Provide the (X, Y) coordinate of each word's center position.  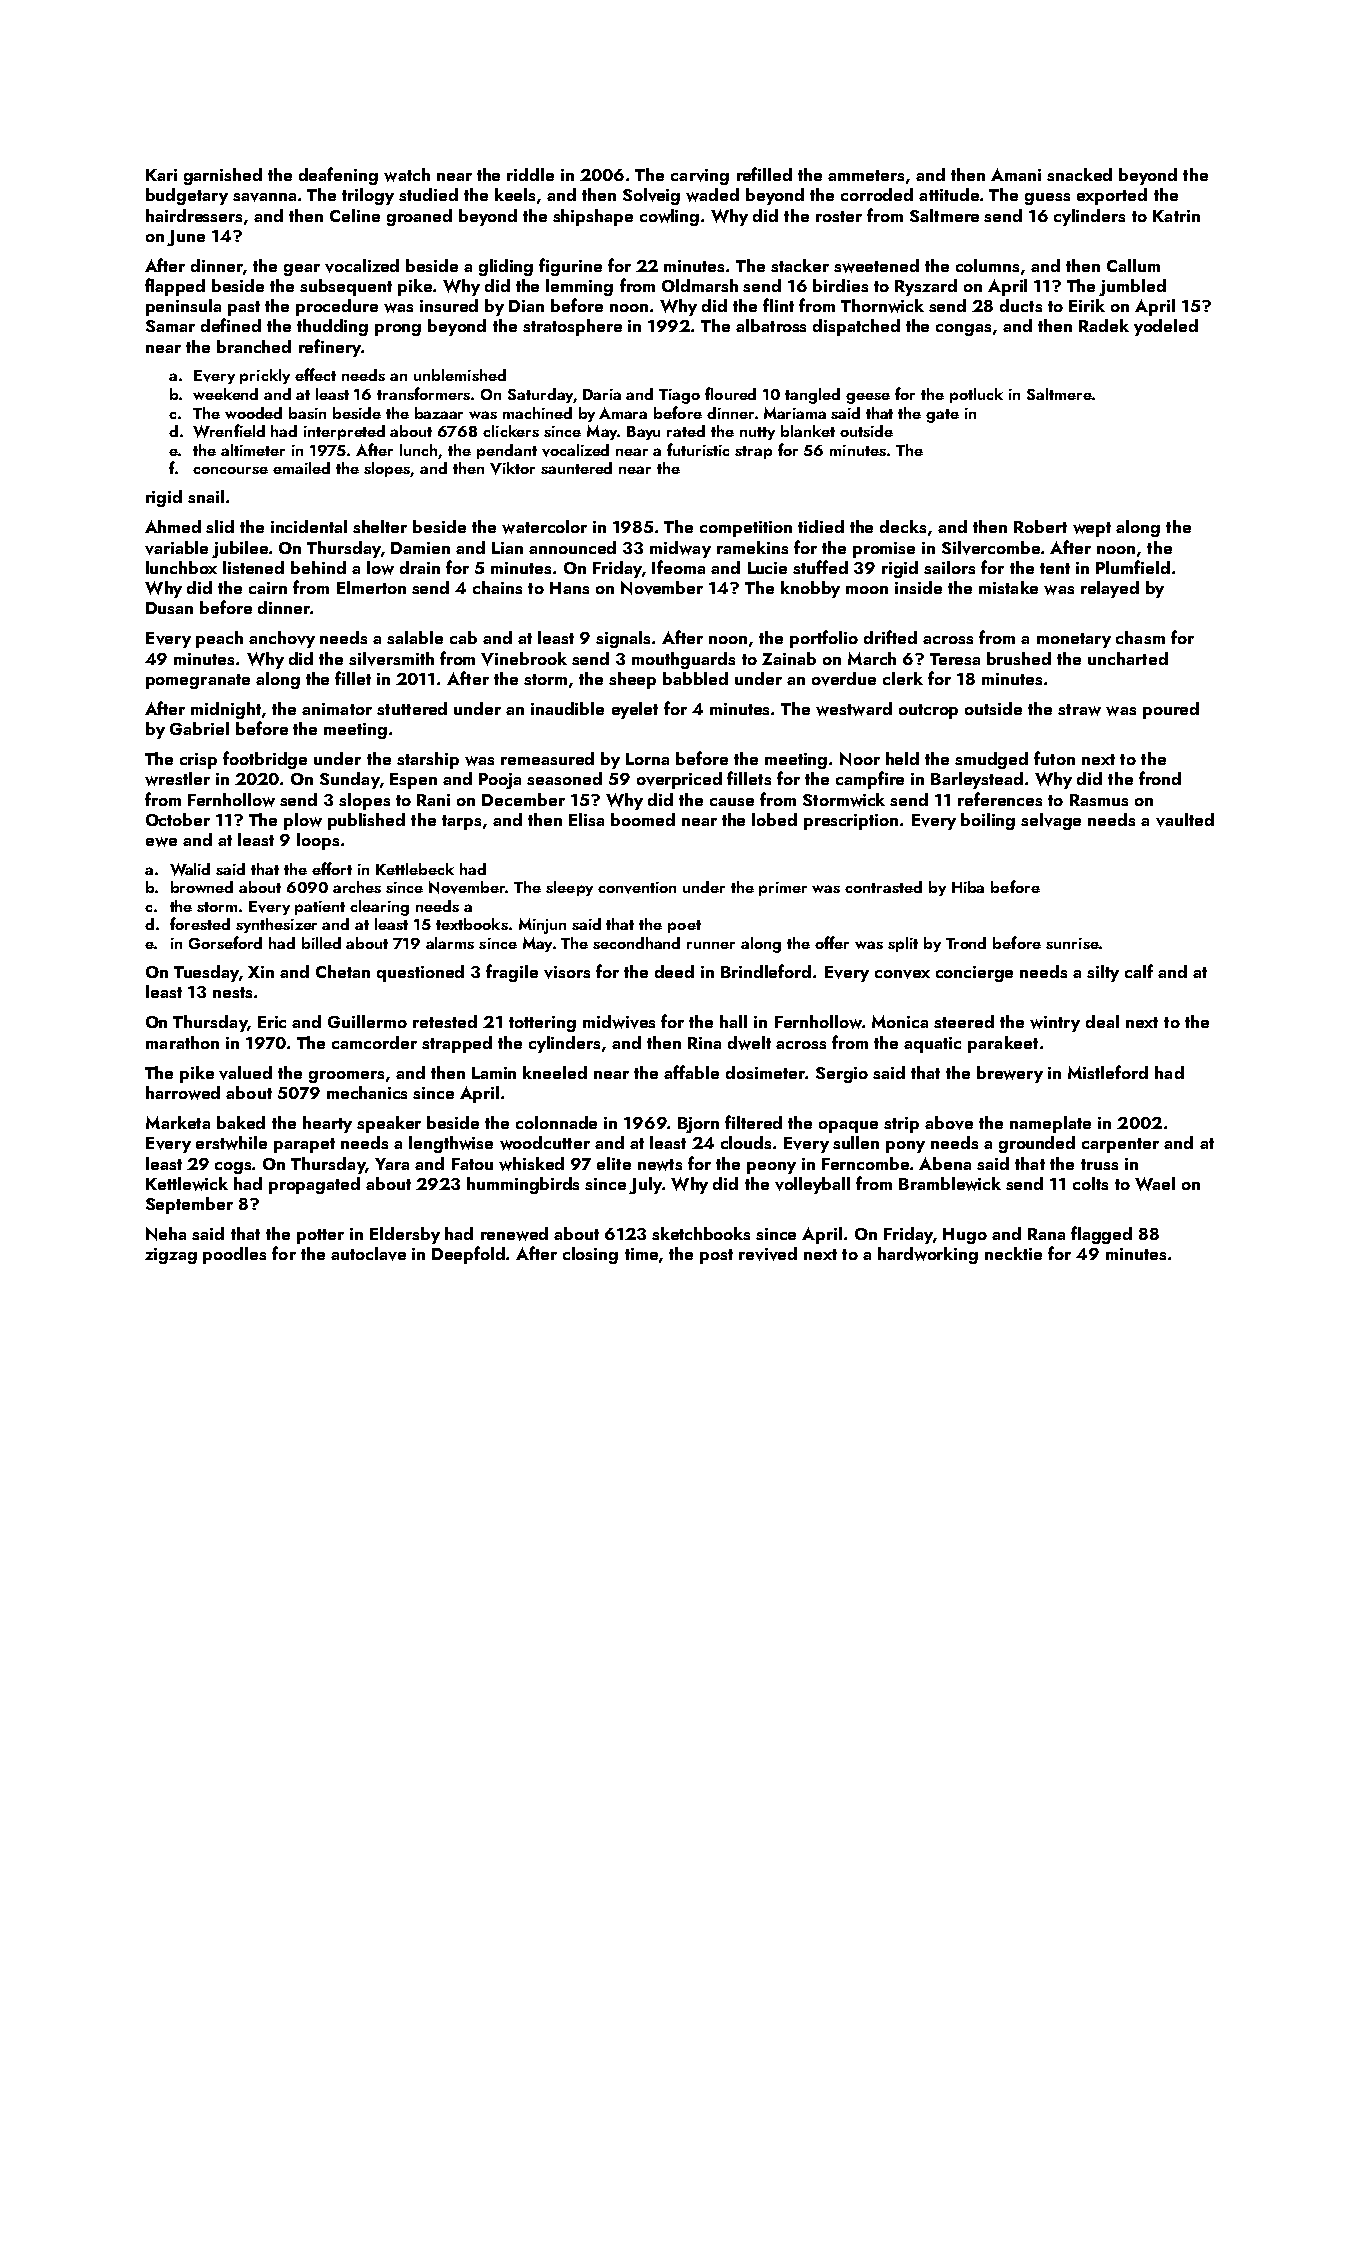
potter (320, 1236)
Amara (623, 413)
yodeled (1166, 327)
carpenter (1120, 1145)
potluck (976, 395)
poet (684, 926)
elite (614, 1163)
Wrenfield (229, 431)
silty (1103, 973)
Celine (355, 215)
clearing (379, 908)
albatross (771, 325)
